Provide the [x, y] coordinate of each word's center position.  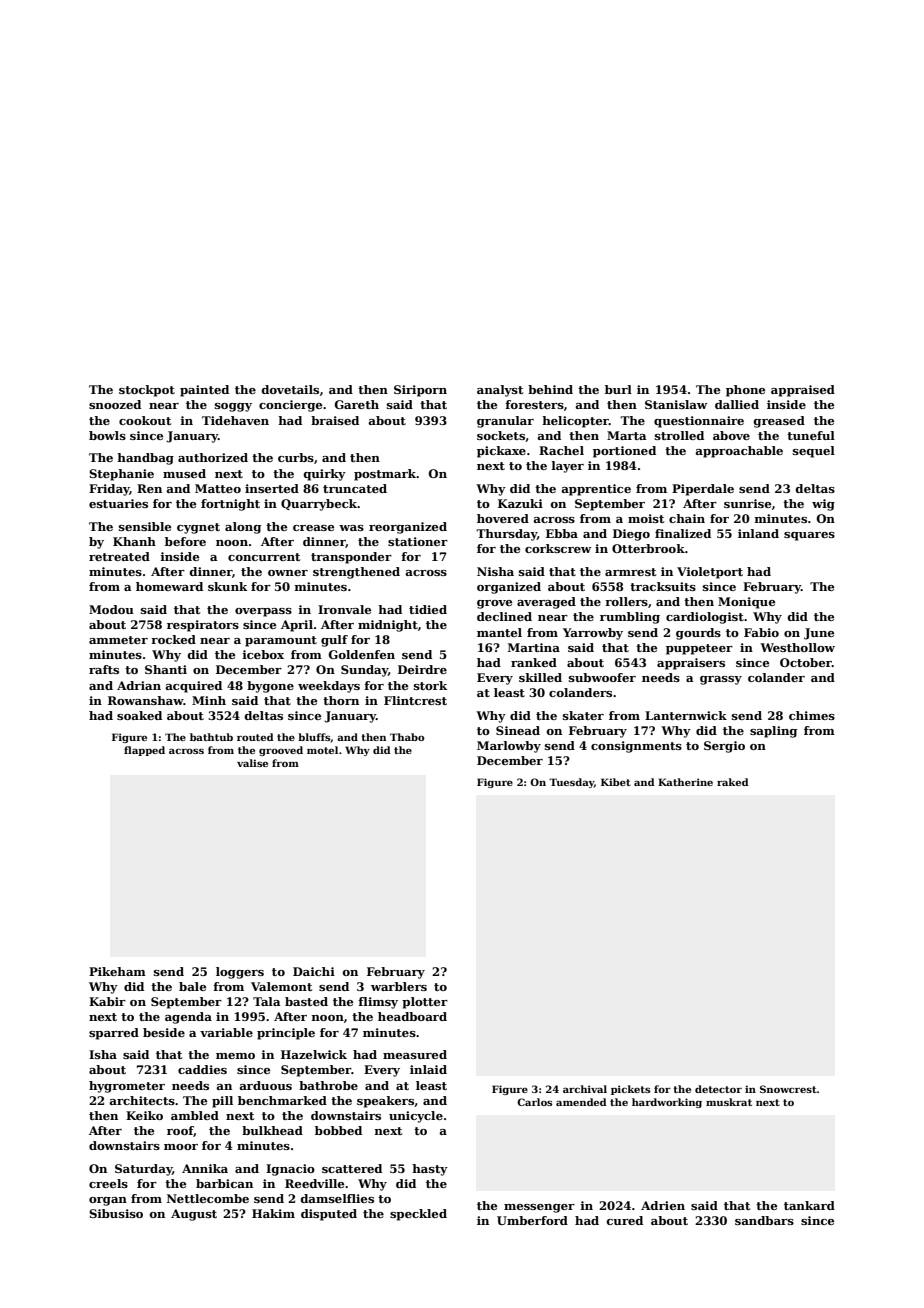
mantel [499, 632]
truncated [355, 488]
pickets [630, 1090]
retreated [119, 556]
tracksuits [663, 586]
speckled [418, 1215]
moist [646, 518]
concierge [290, 406]
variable [226, 1032]
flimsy [378, 1003]
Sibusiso [116, 1213]
